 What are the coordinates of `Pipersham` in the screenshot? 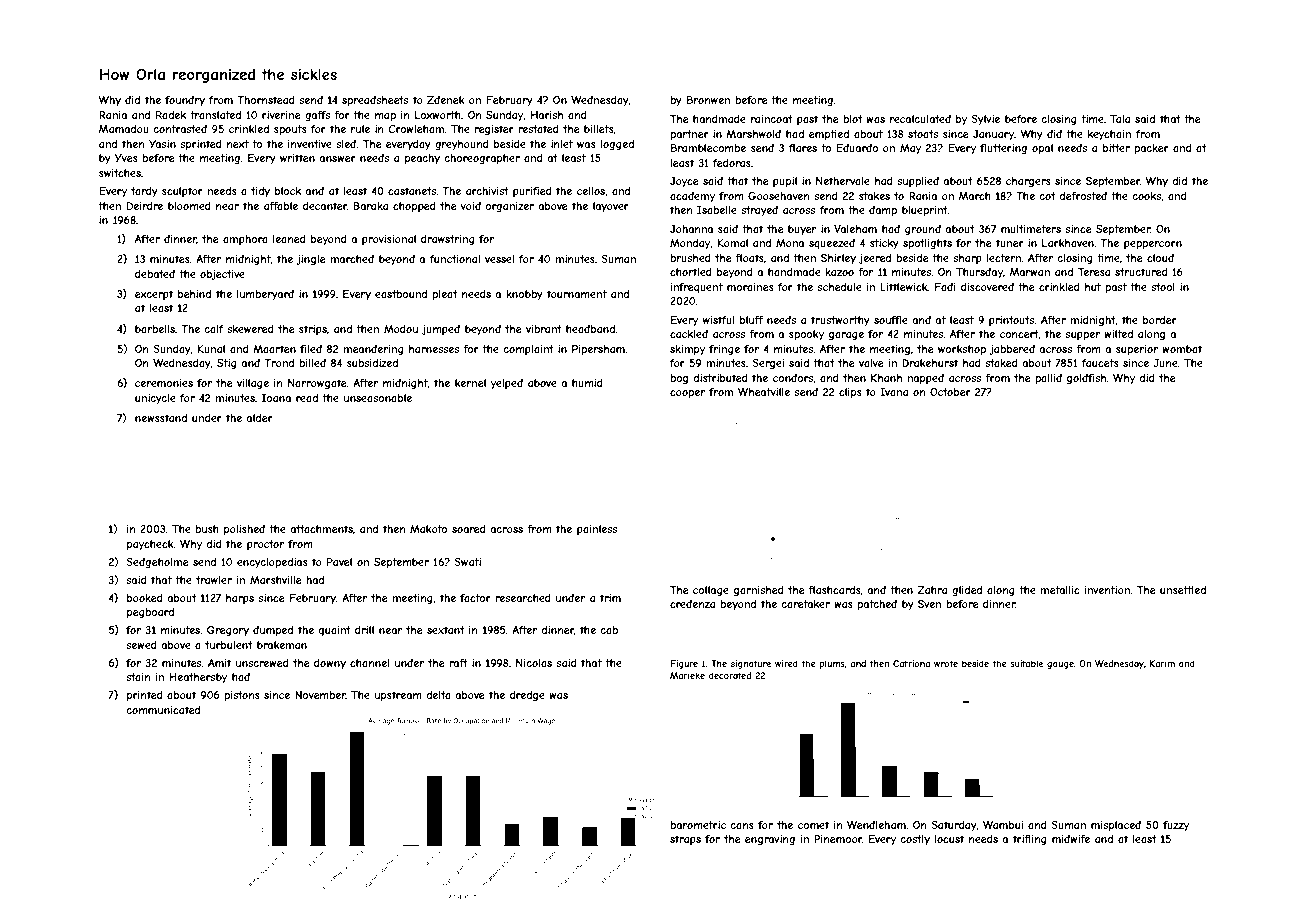 It's located at (598, 350).
